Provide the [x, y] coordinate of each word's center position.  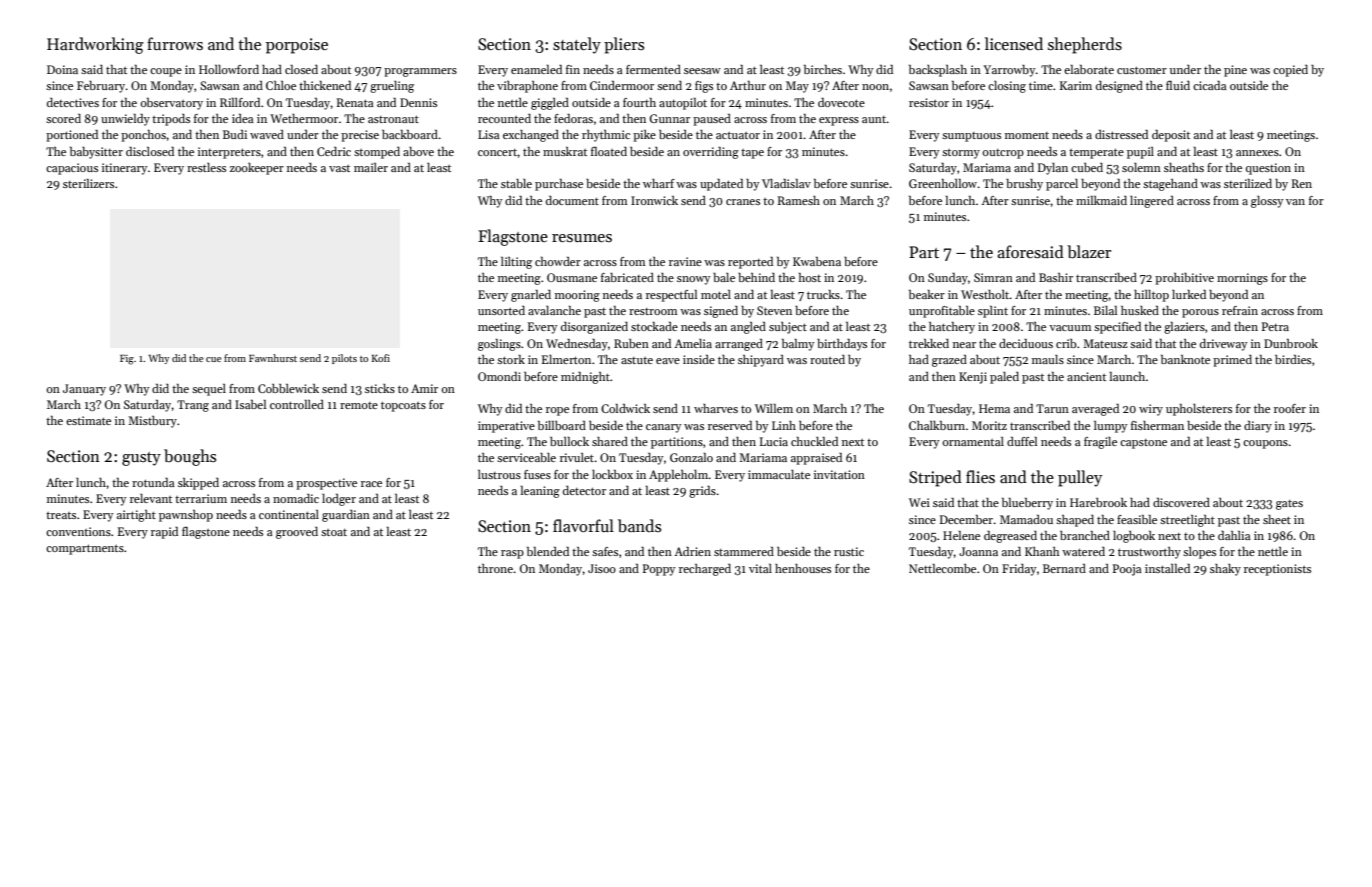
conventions [78, 531]
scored [63, 118]
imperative [506, 427]
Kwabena [817, 261]
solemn [1141, 167]
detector [584, 490]
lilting [516, 263]
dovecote [841, 102]
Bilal [1105, 310]
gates [1289, 505]
